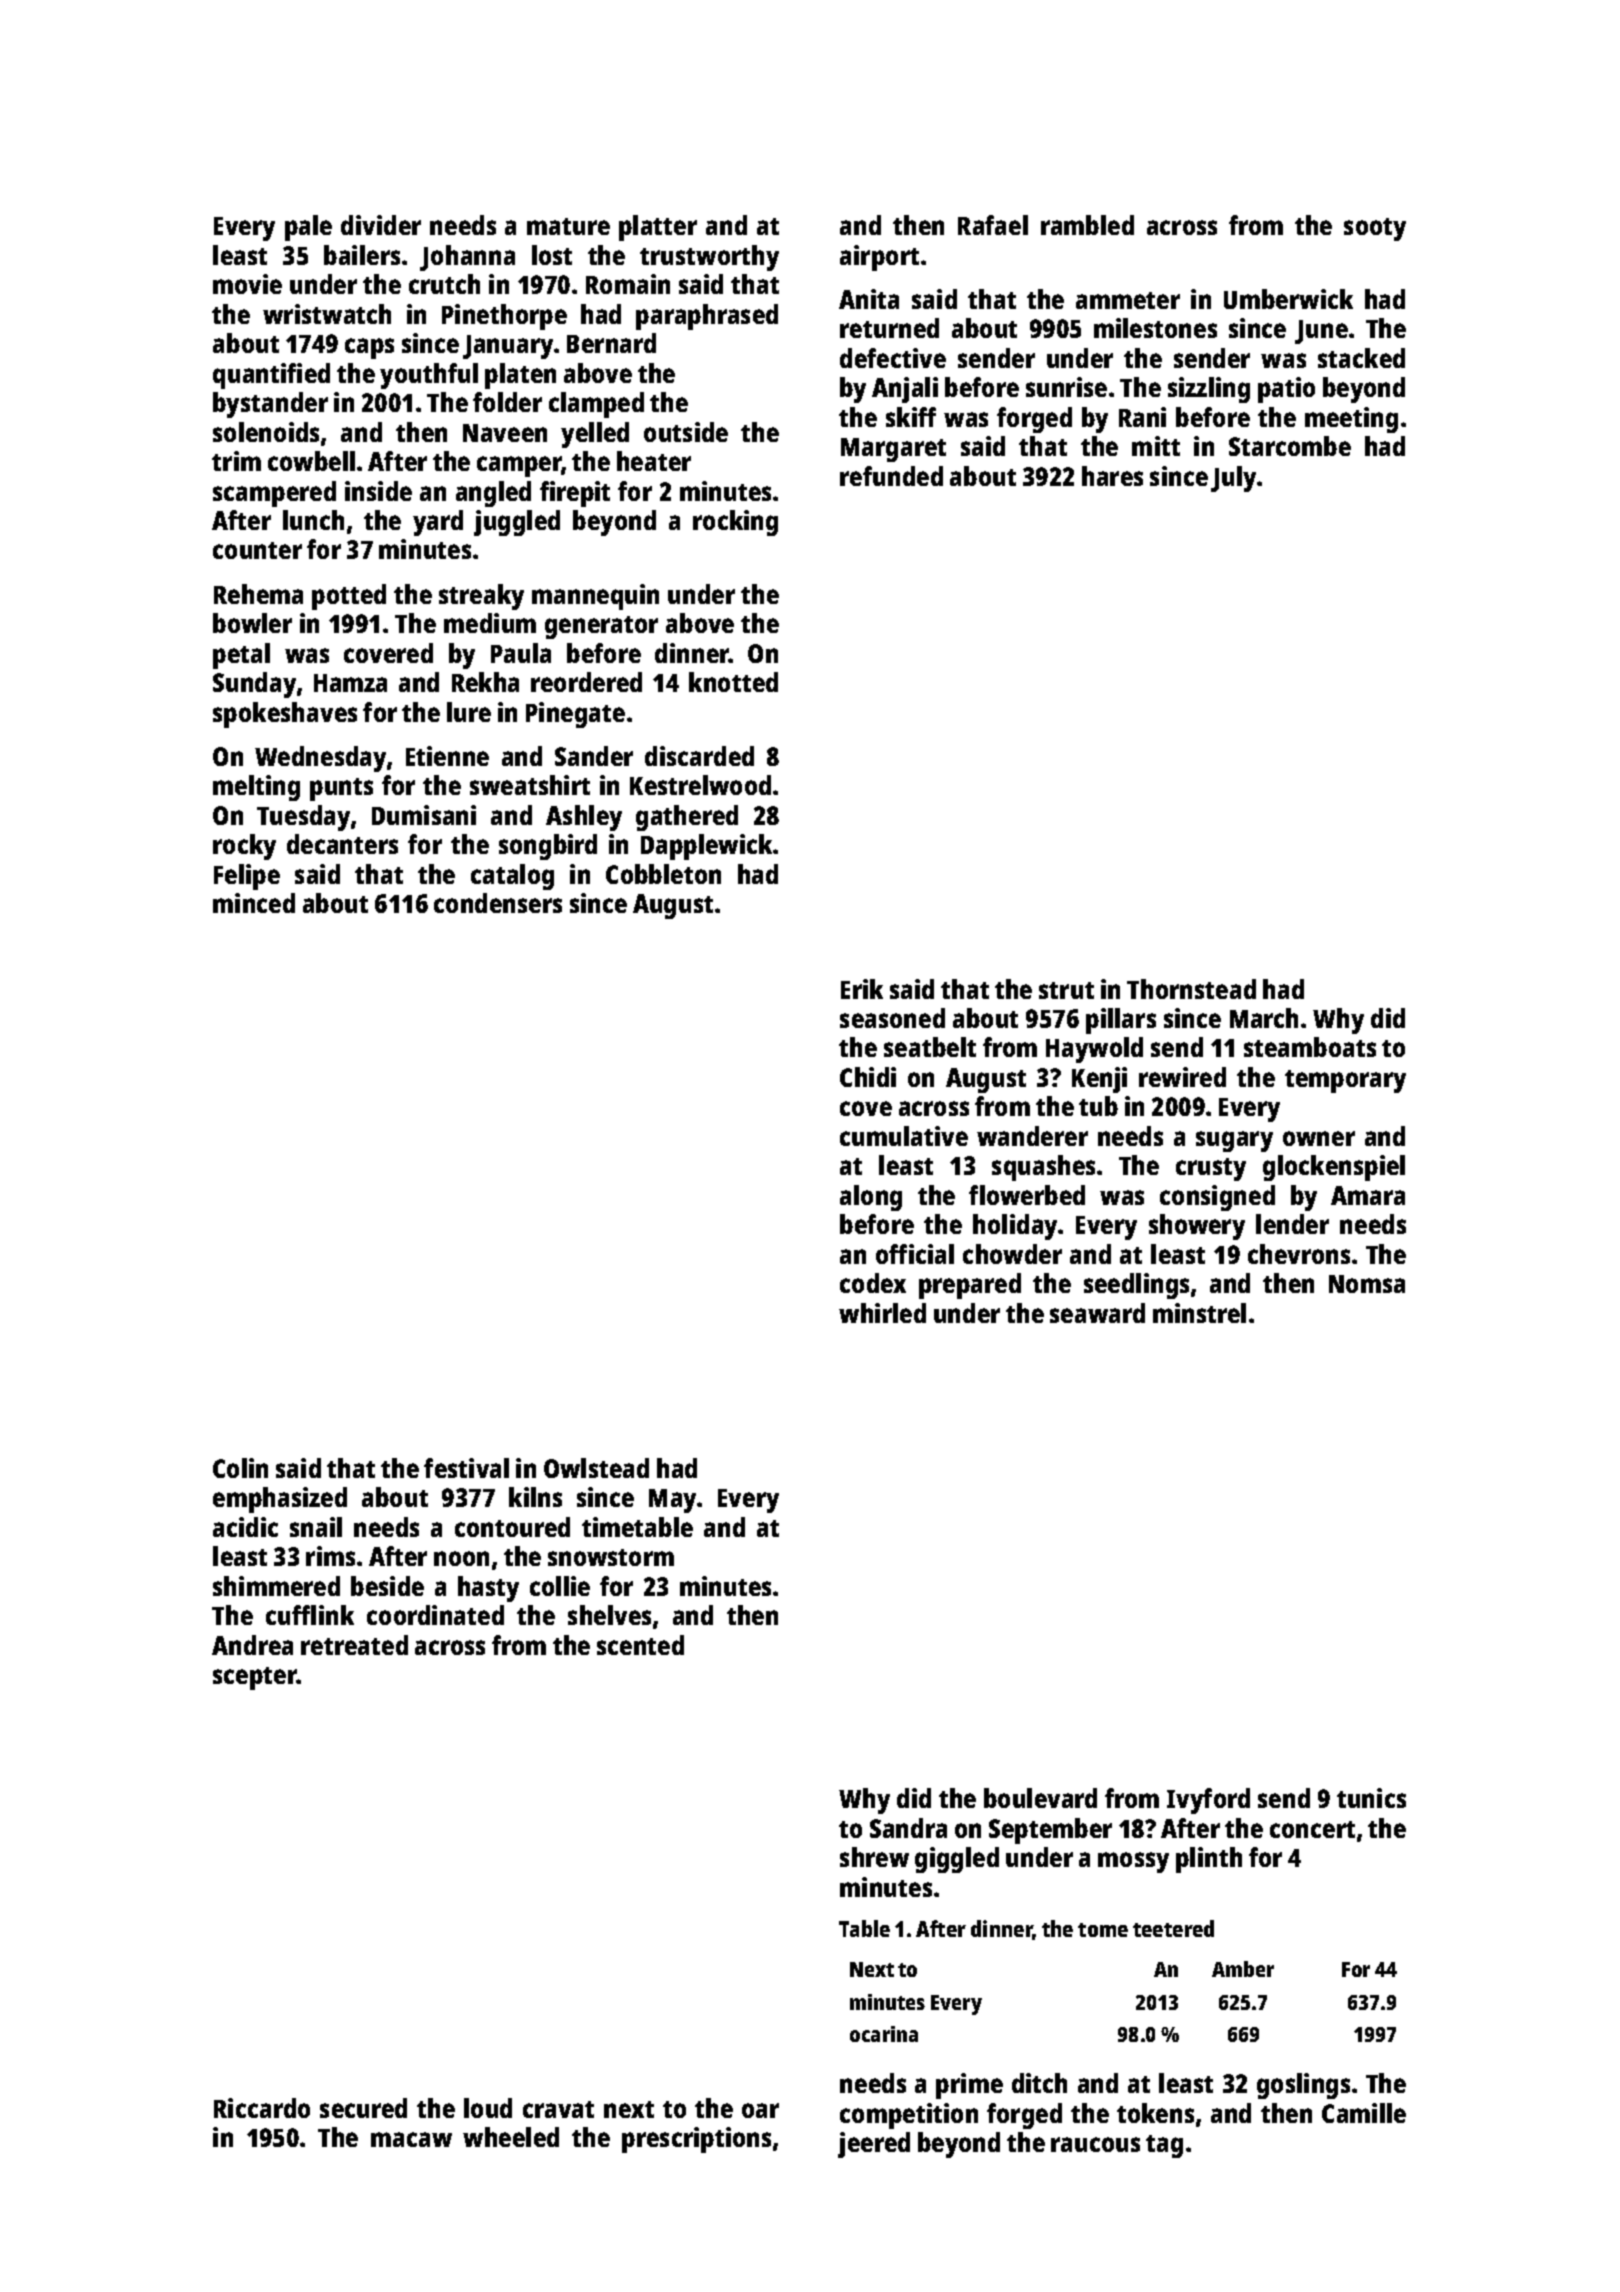 The image size is (1620, 2292). What do you see at coordinates (1375, 229) in the screenshot?
I see `sooty` at bounding box center [1375, 229].
